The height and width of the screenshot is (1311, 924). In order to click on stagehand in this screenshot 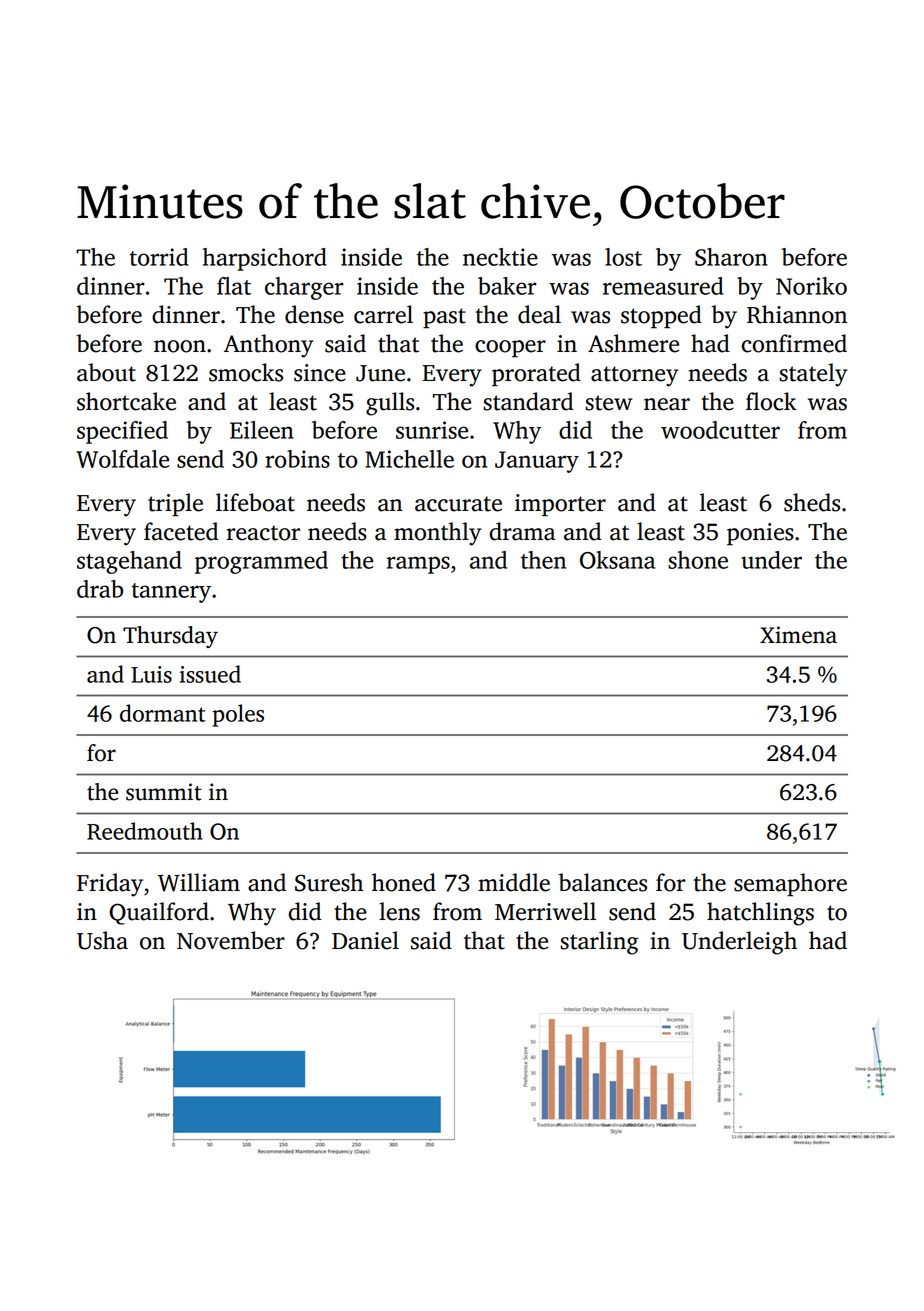, I will do `click(129, 562)`.
